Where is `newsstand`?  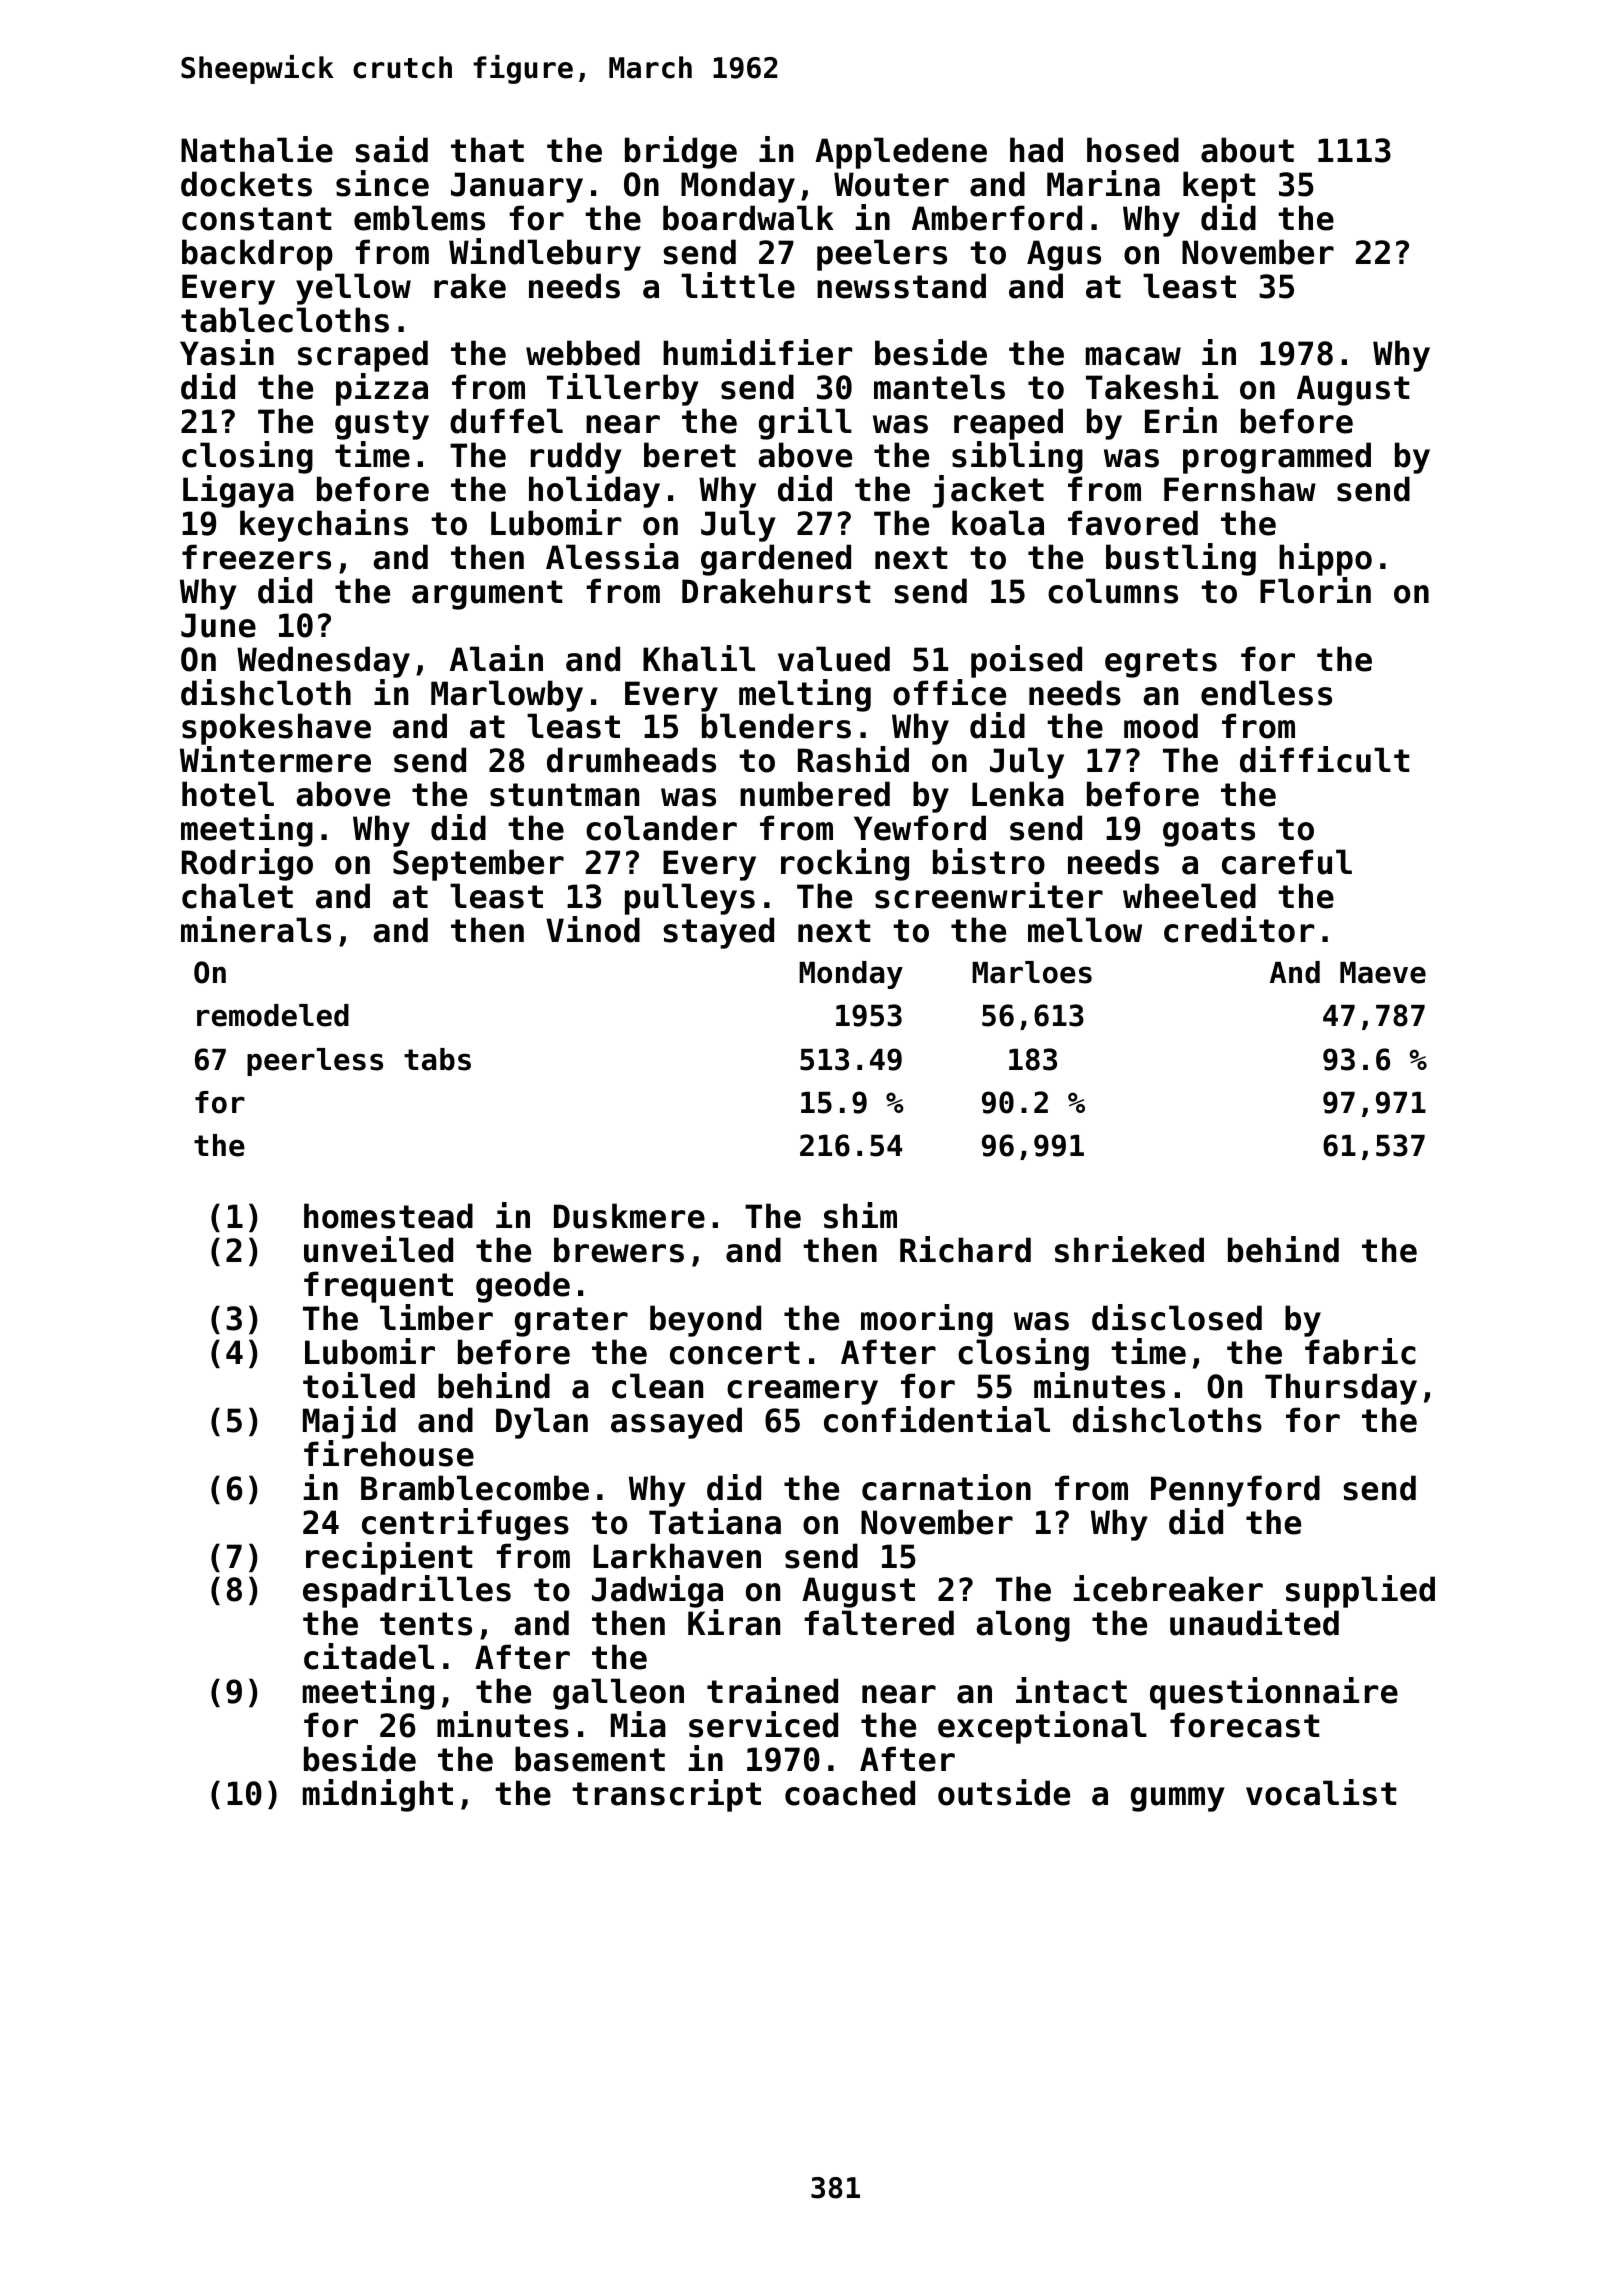
newsstand is located at coordinates (901, 286).
